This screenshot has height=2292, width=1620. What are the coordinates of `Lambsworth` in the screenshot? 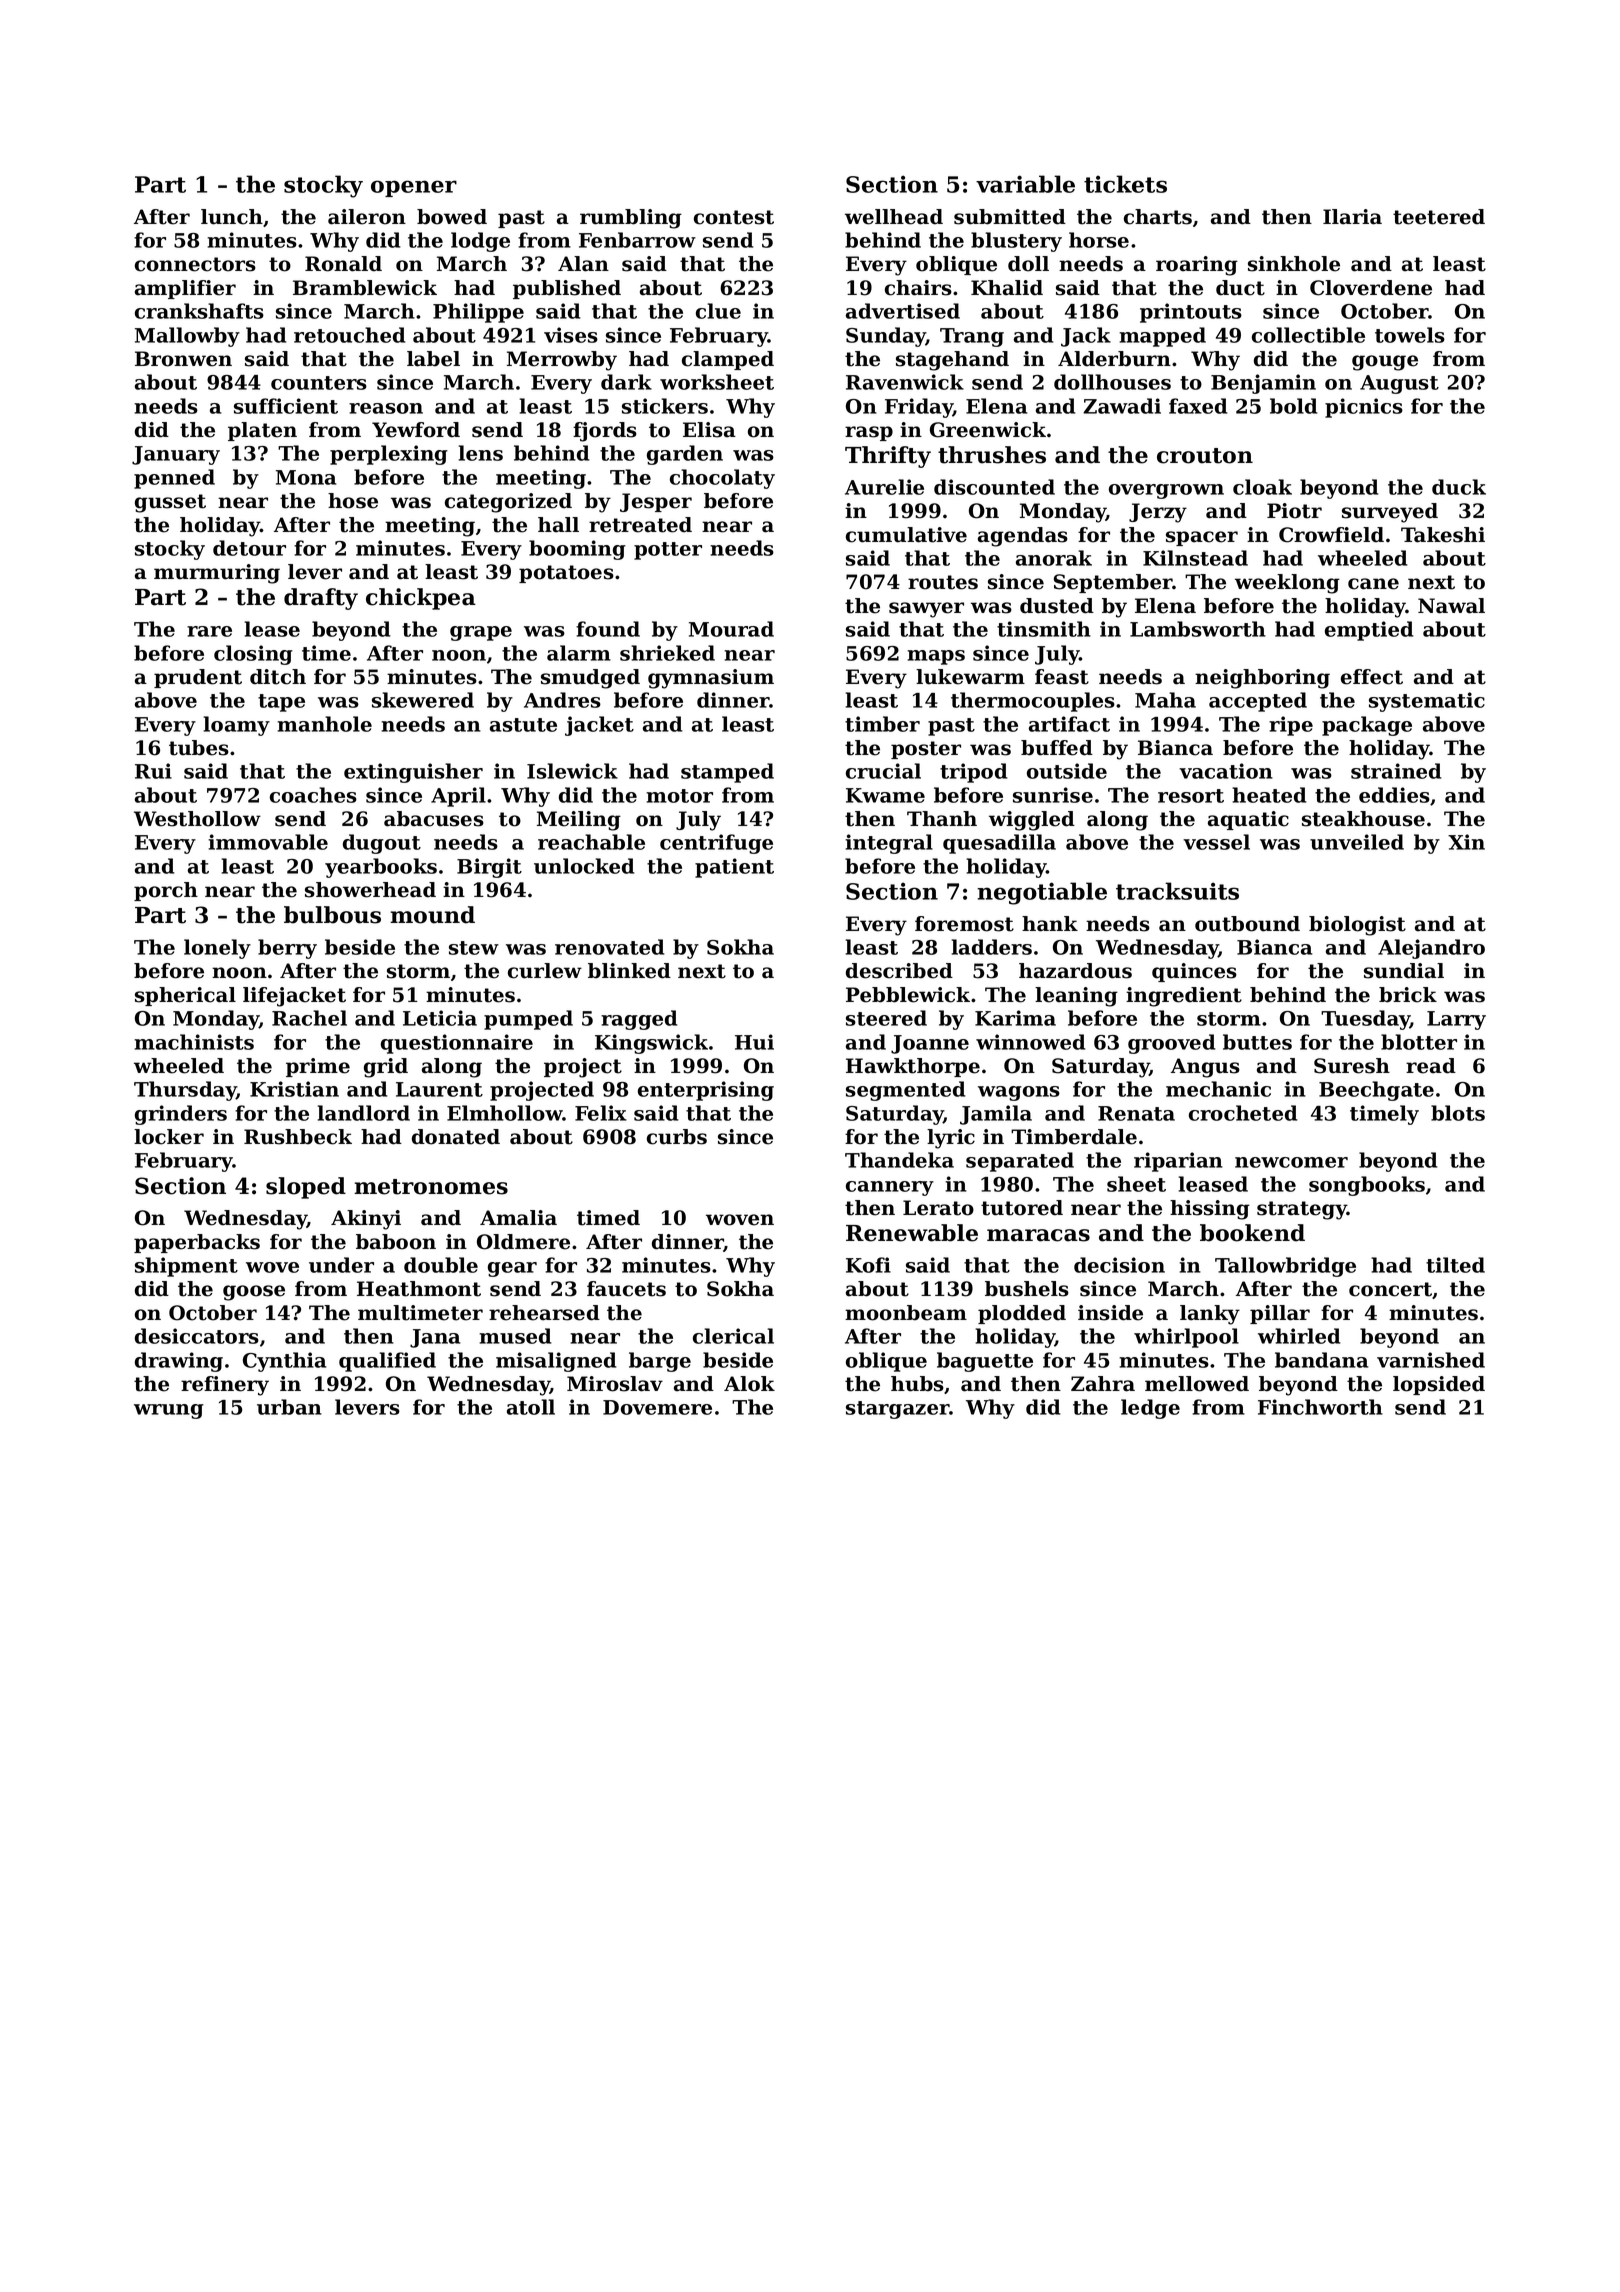 It's located at (1198, 629).
